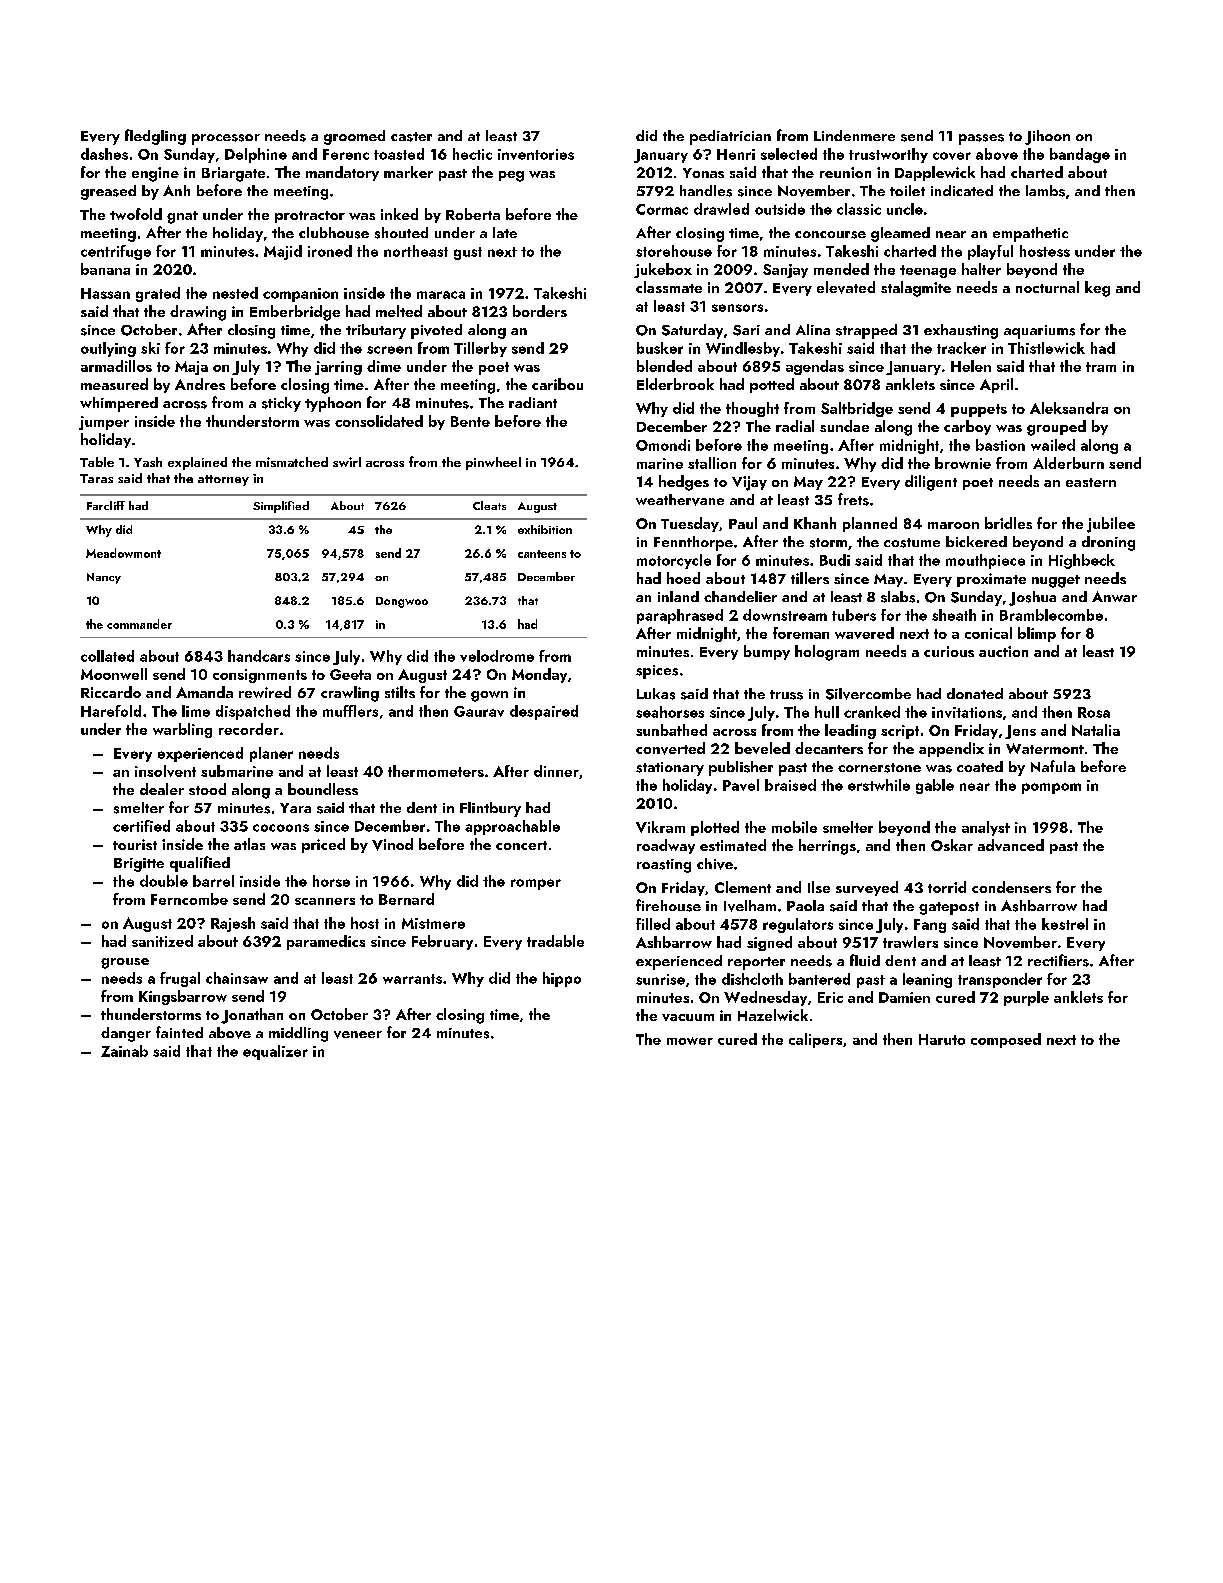 This screenshot has height=1583, width=1223. What do you see at coordinates (683, 578) in the screenshot?
I see `hoed` at bounding box center [683, 578].
